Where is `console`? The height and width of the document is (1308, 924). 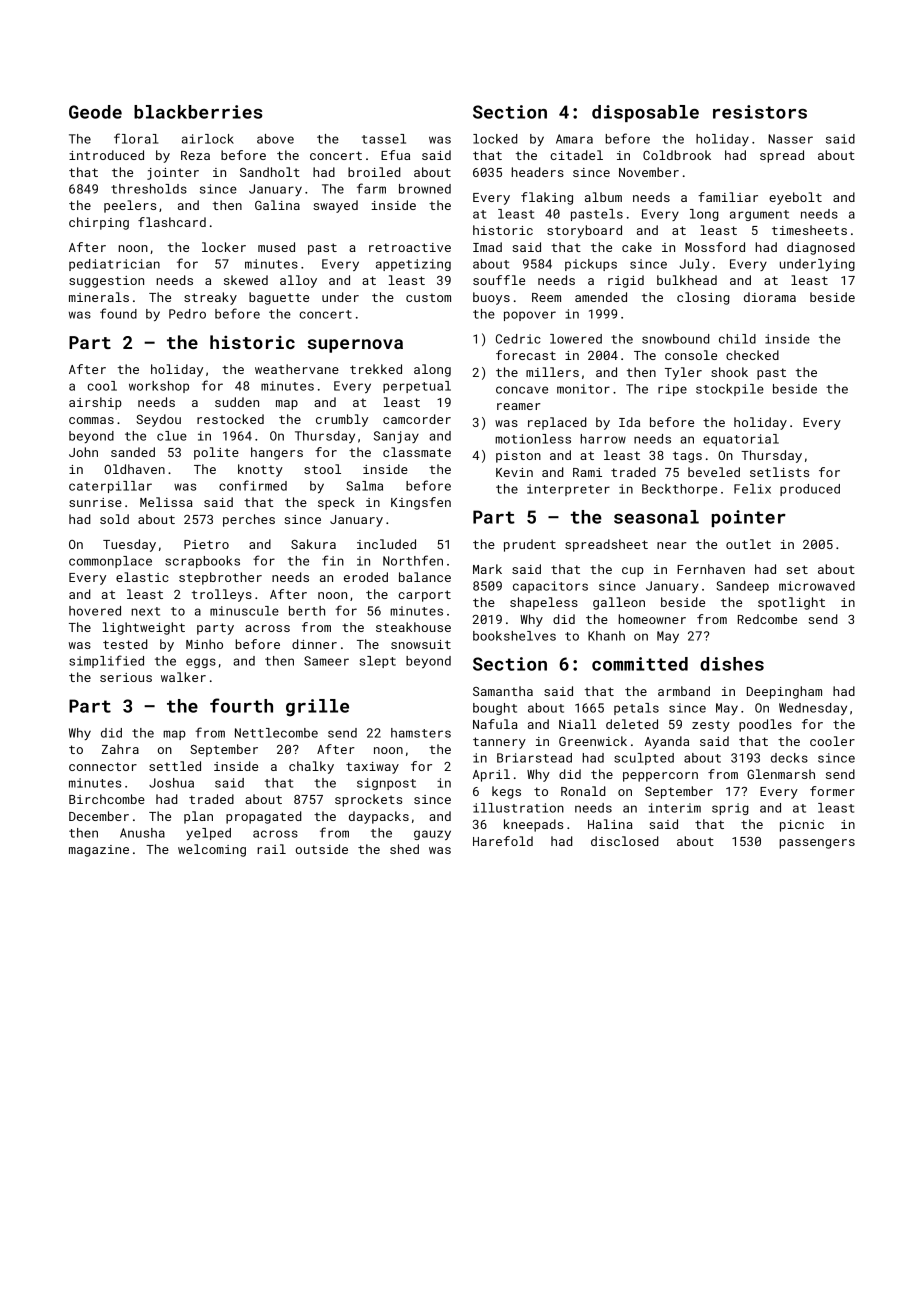 console is located at coordinates (691, 355).
